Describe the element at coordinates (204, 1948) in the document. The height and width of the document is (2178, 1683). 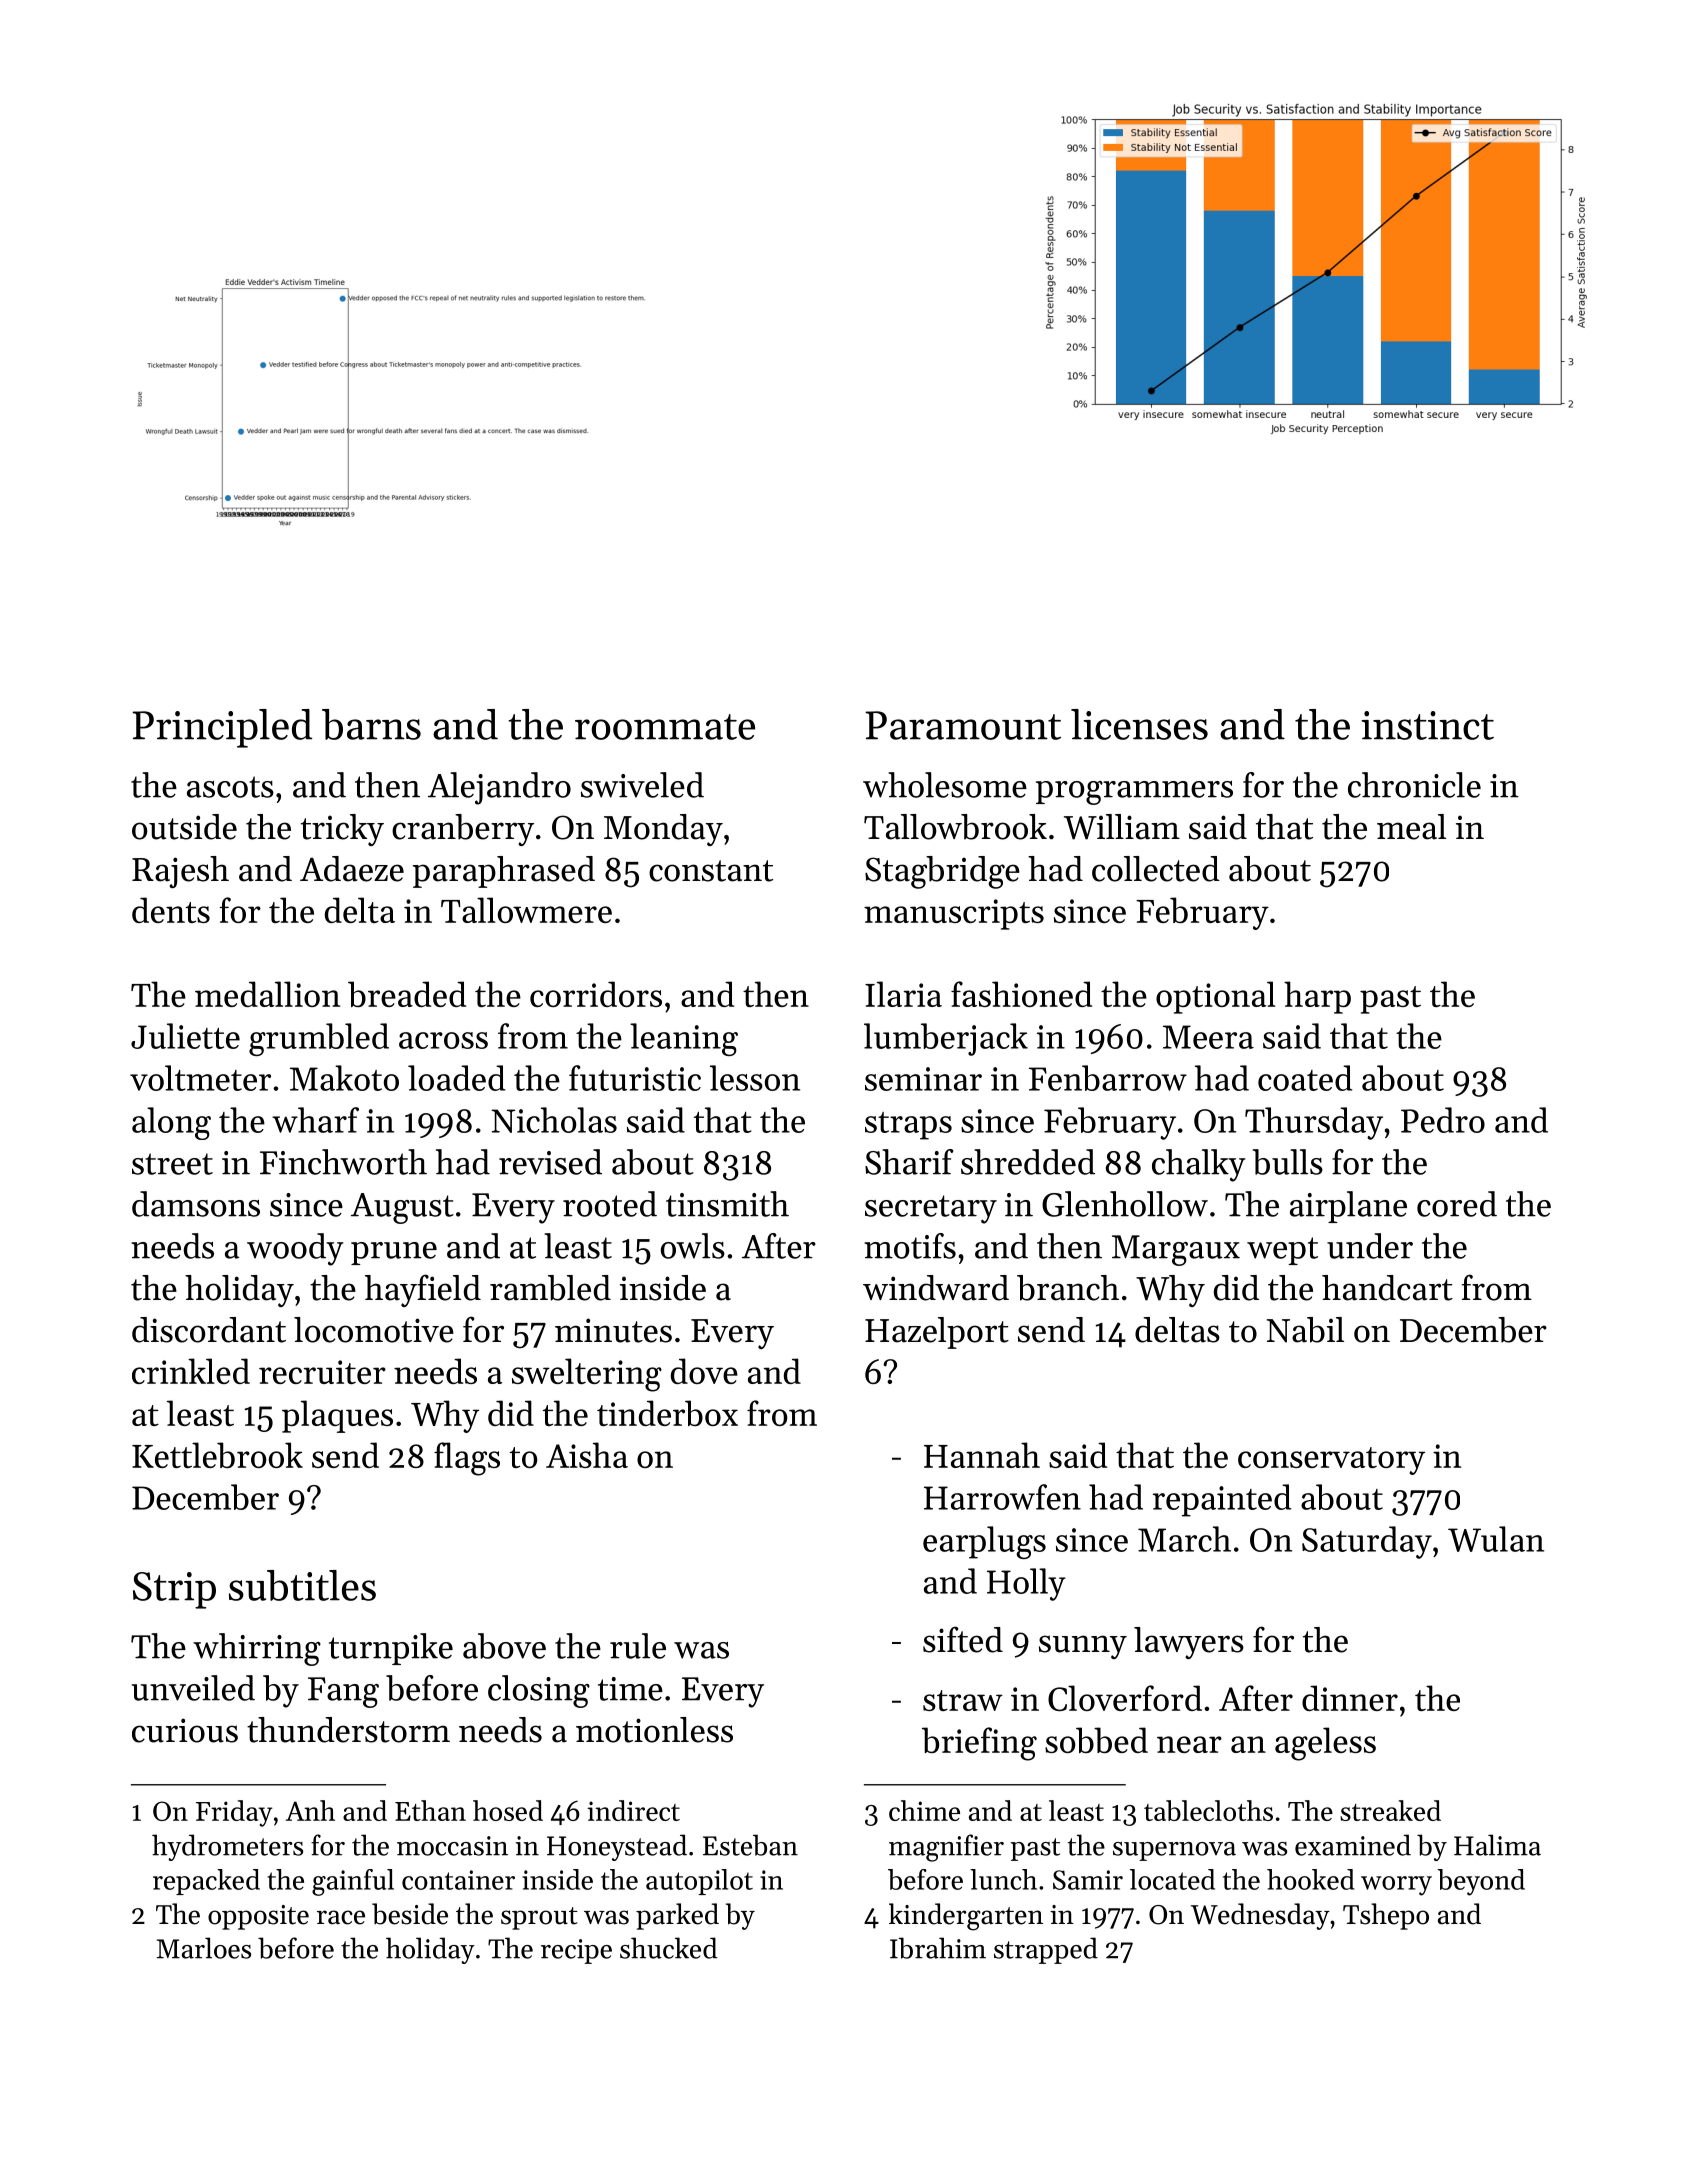
I see `Marloes` at that location.
